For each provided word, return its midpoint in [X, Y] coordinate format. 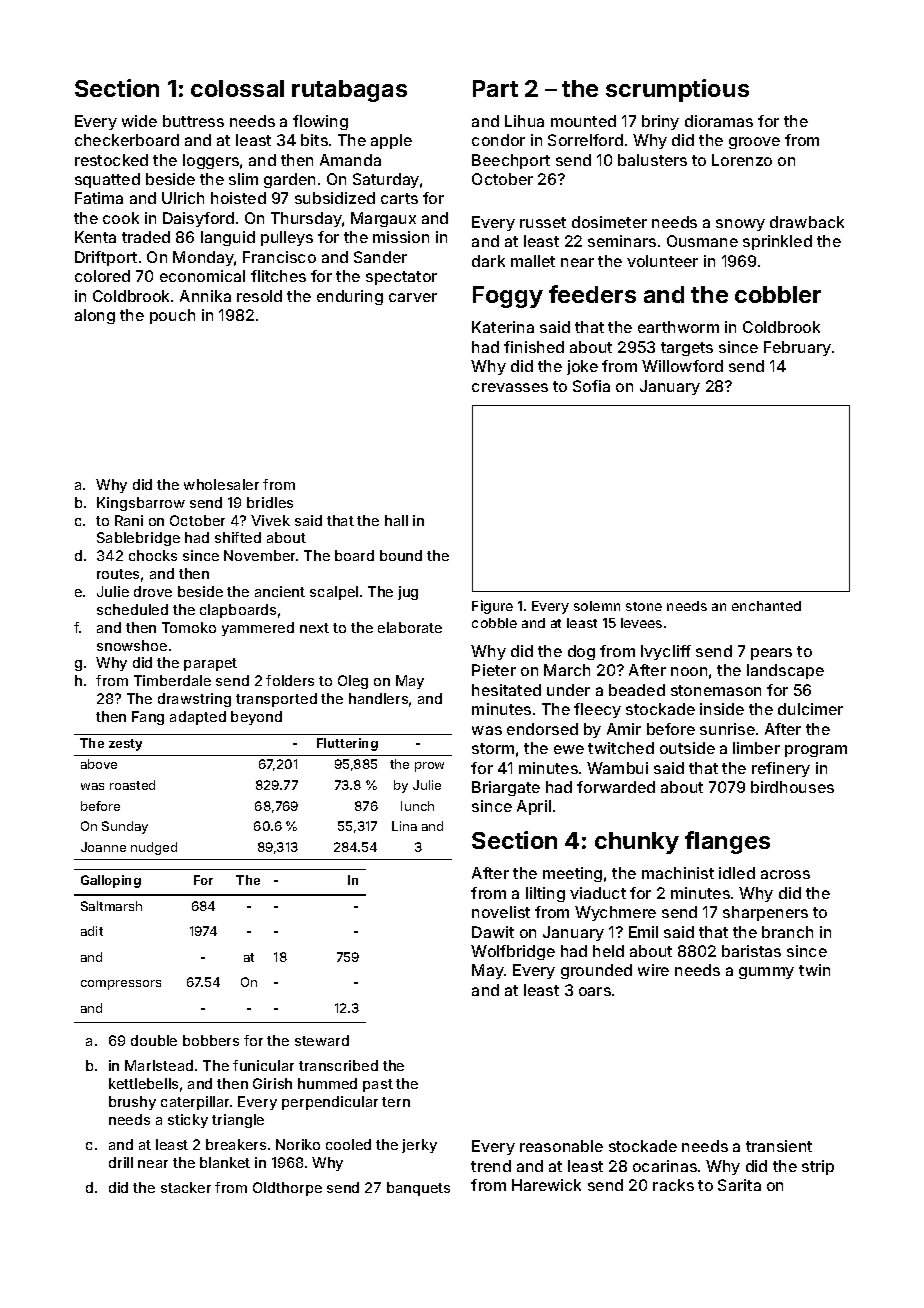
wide [139, 121]
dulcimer [810, 709]
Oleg [353, 682]
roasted [132, 785]
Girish [272, 1083]
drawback [807, 222]
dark [488, 261]
